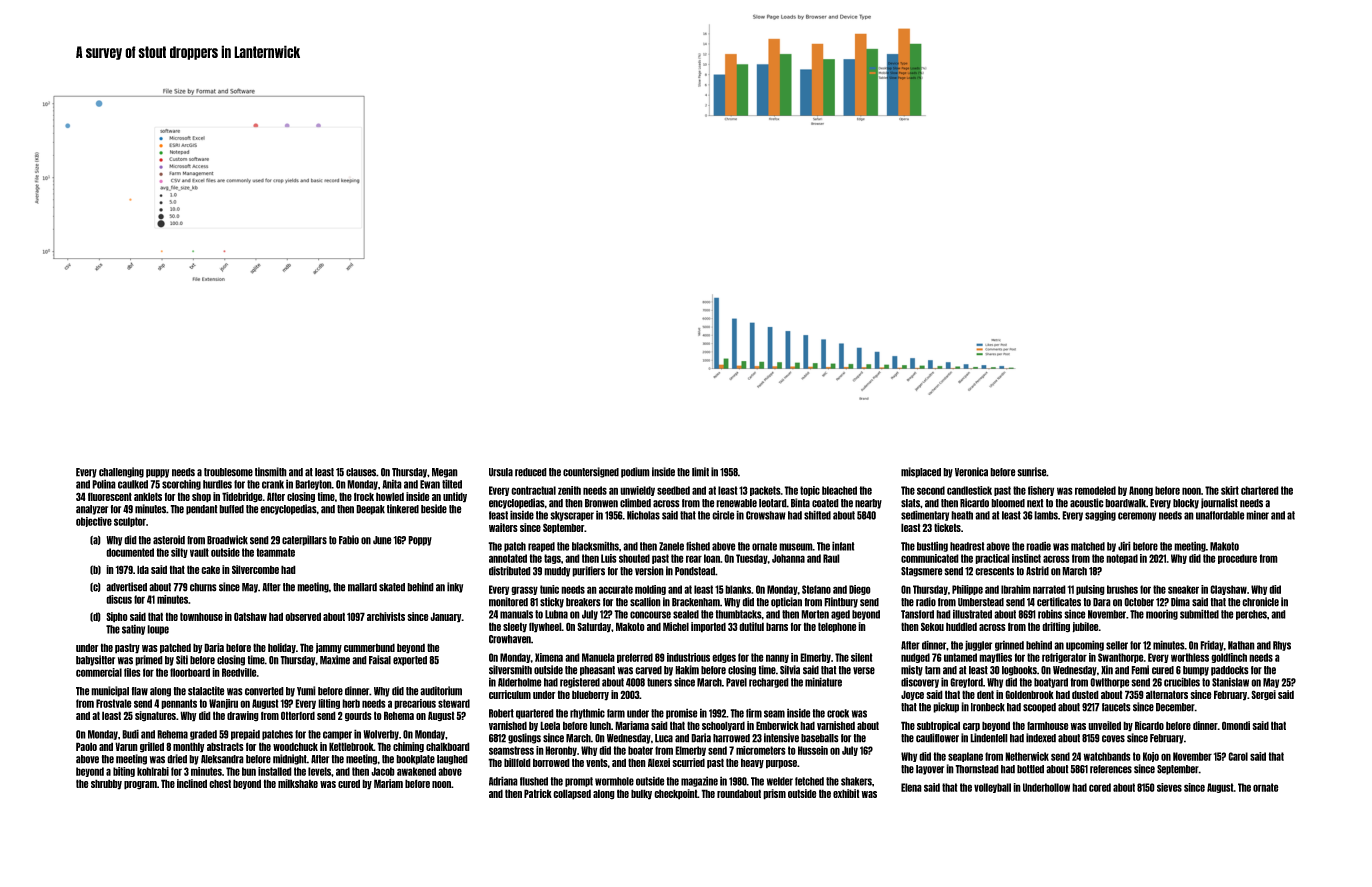 This screenshot has height=887, width=1372. I want to click on churns, so click(203, 587).
